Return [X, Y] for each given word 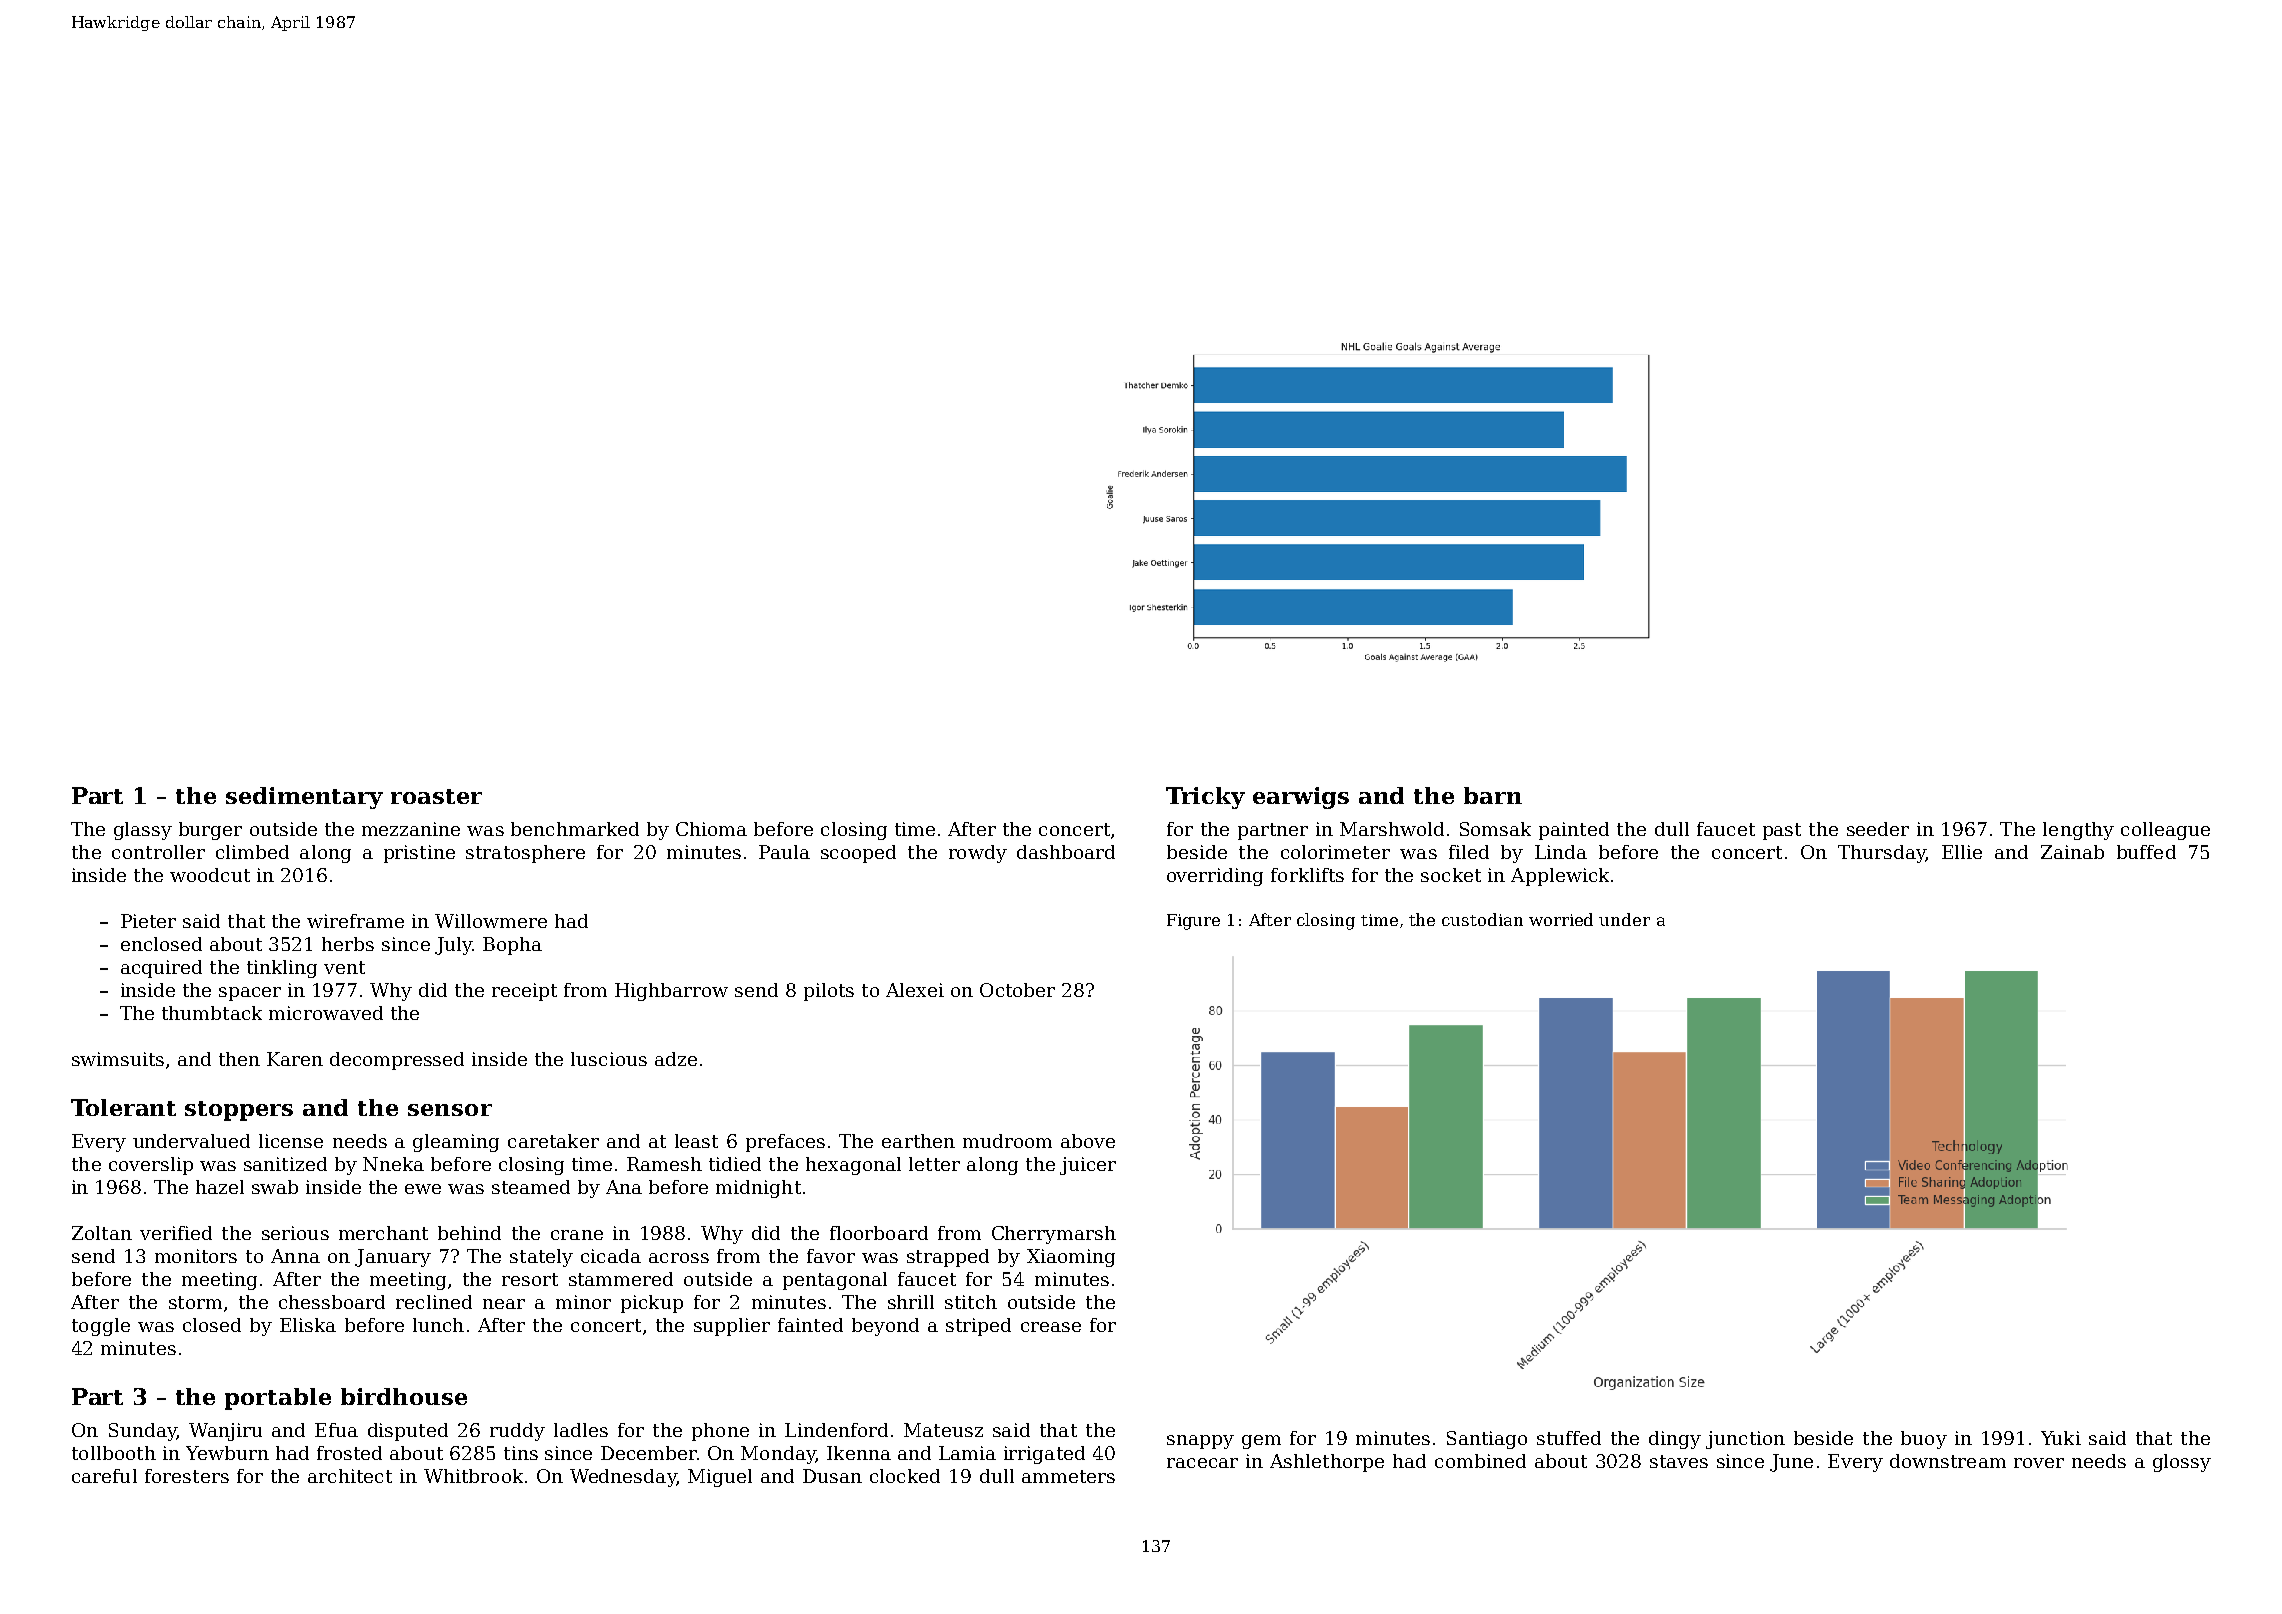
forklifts [1307, 875]
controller [158, 852]
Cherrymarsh [1054, 1235]
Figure [1193, 922]
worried [1561, 919]
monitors [196, 1256]
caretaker [553, 1141]
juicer [1088, 1166]
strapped [948, 1258]
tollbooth [114, 1453]
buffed [2146, 852]
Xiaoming [1071, 1258]
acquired [161, 969]
